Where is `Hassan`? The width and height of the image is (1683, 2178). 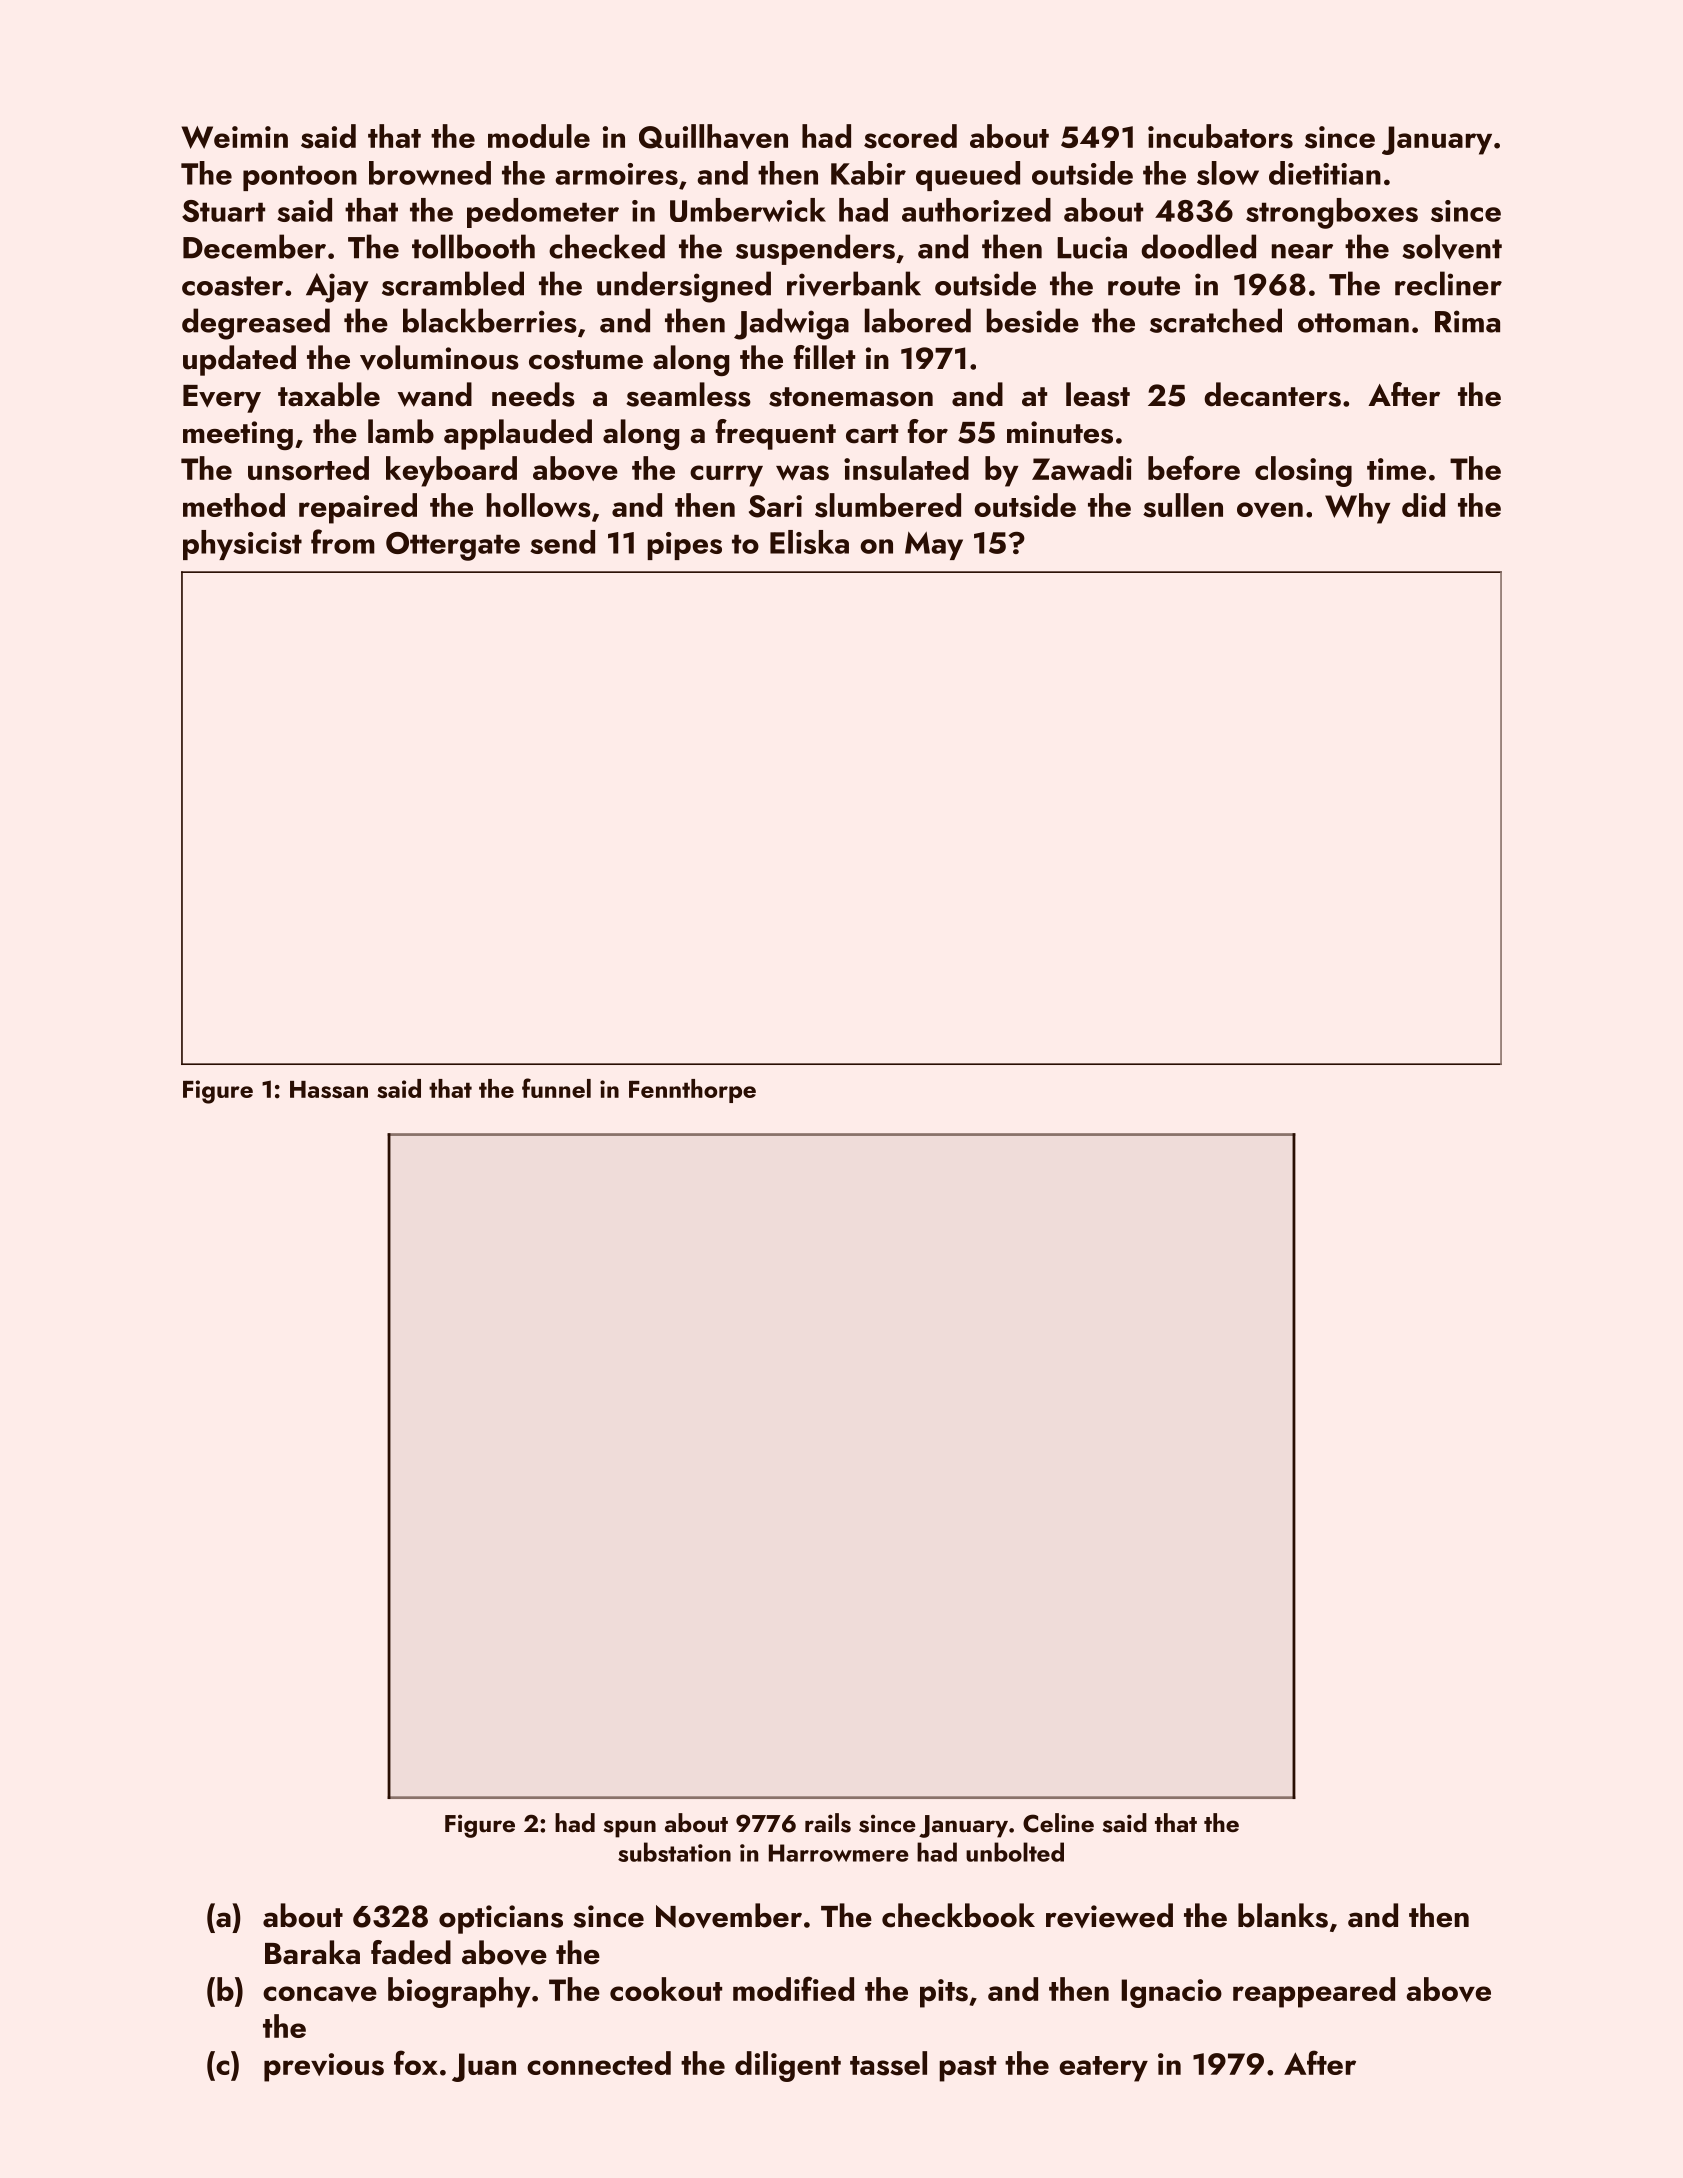 Hassan is located at coordinates (329, 1089).
